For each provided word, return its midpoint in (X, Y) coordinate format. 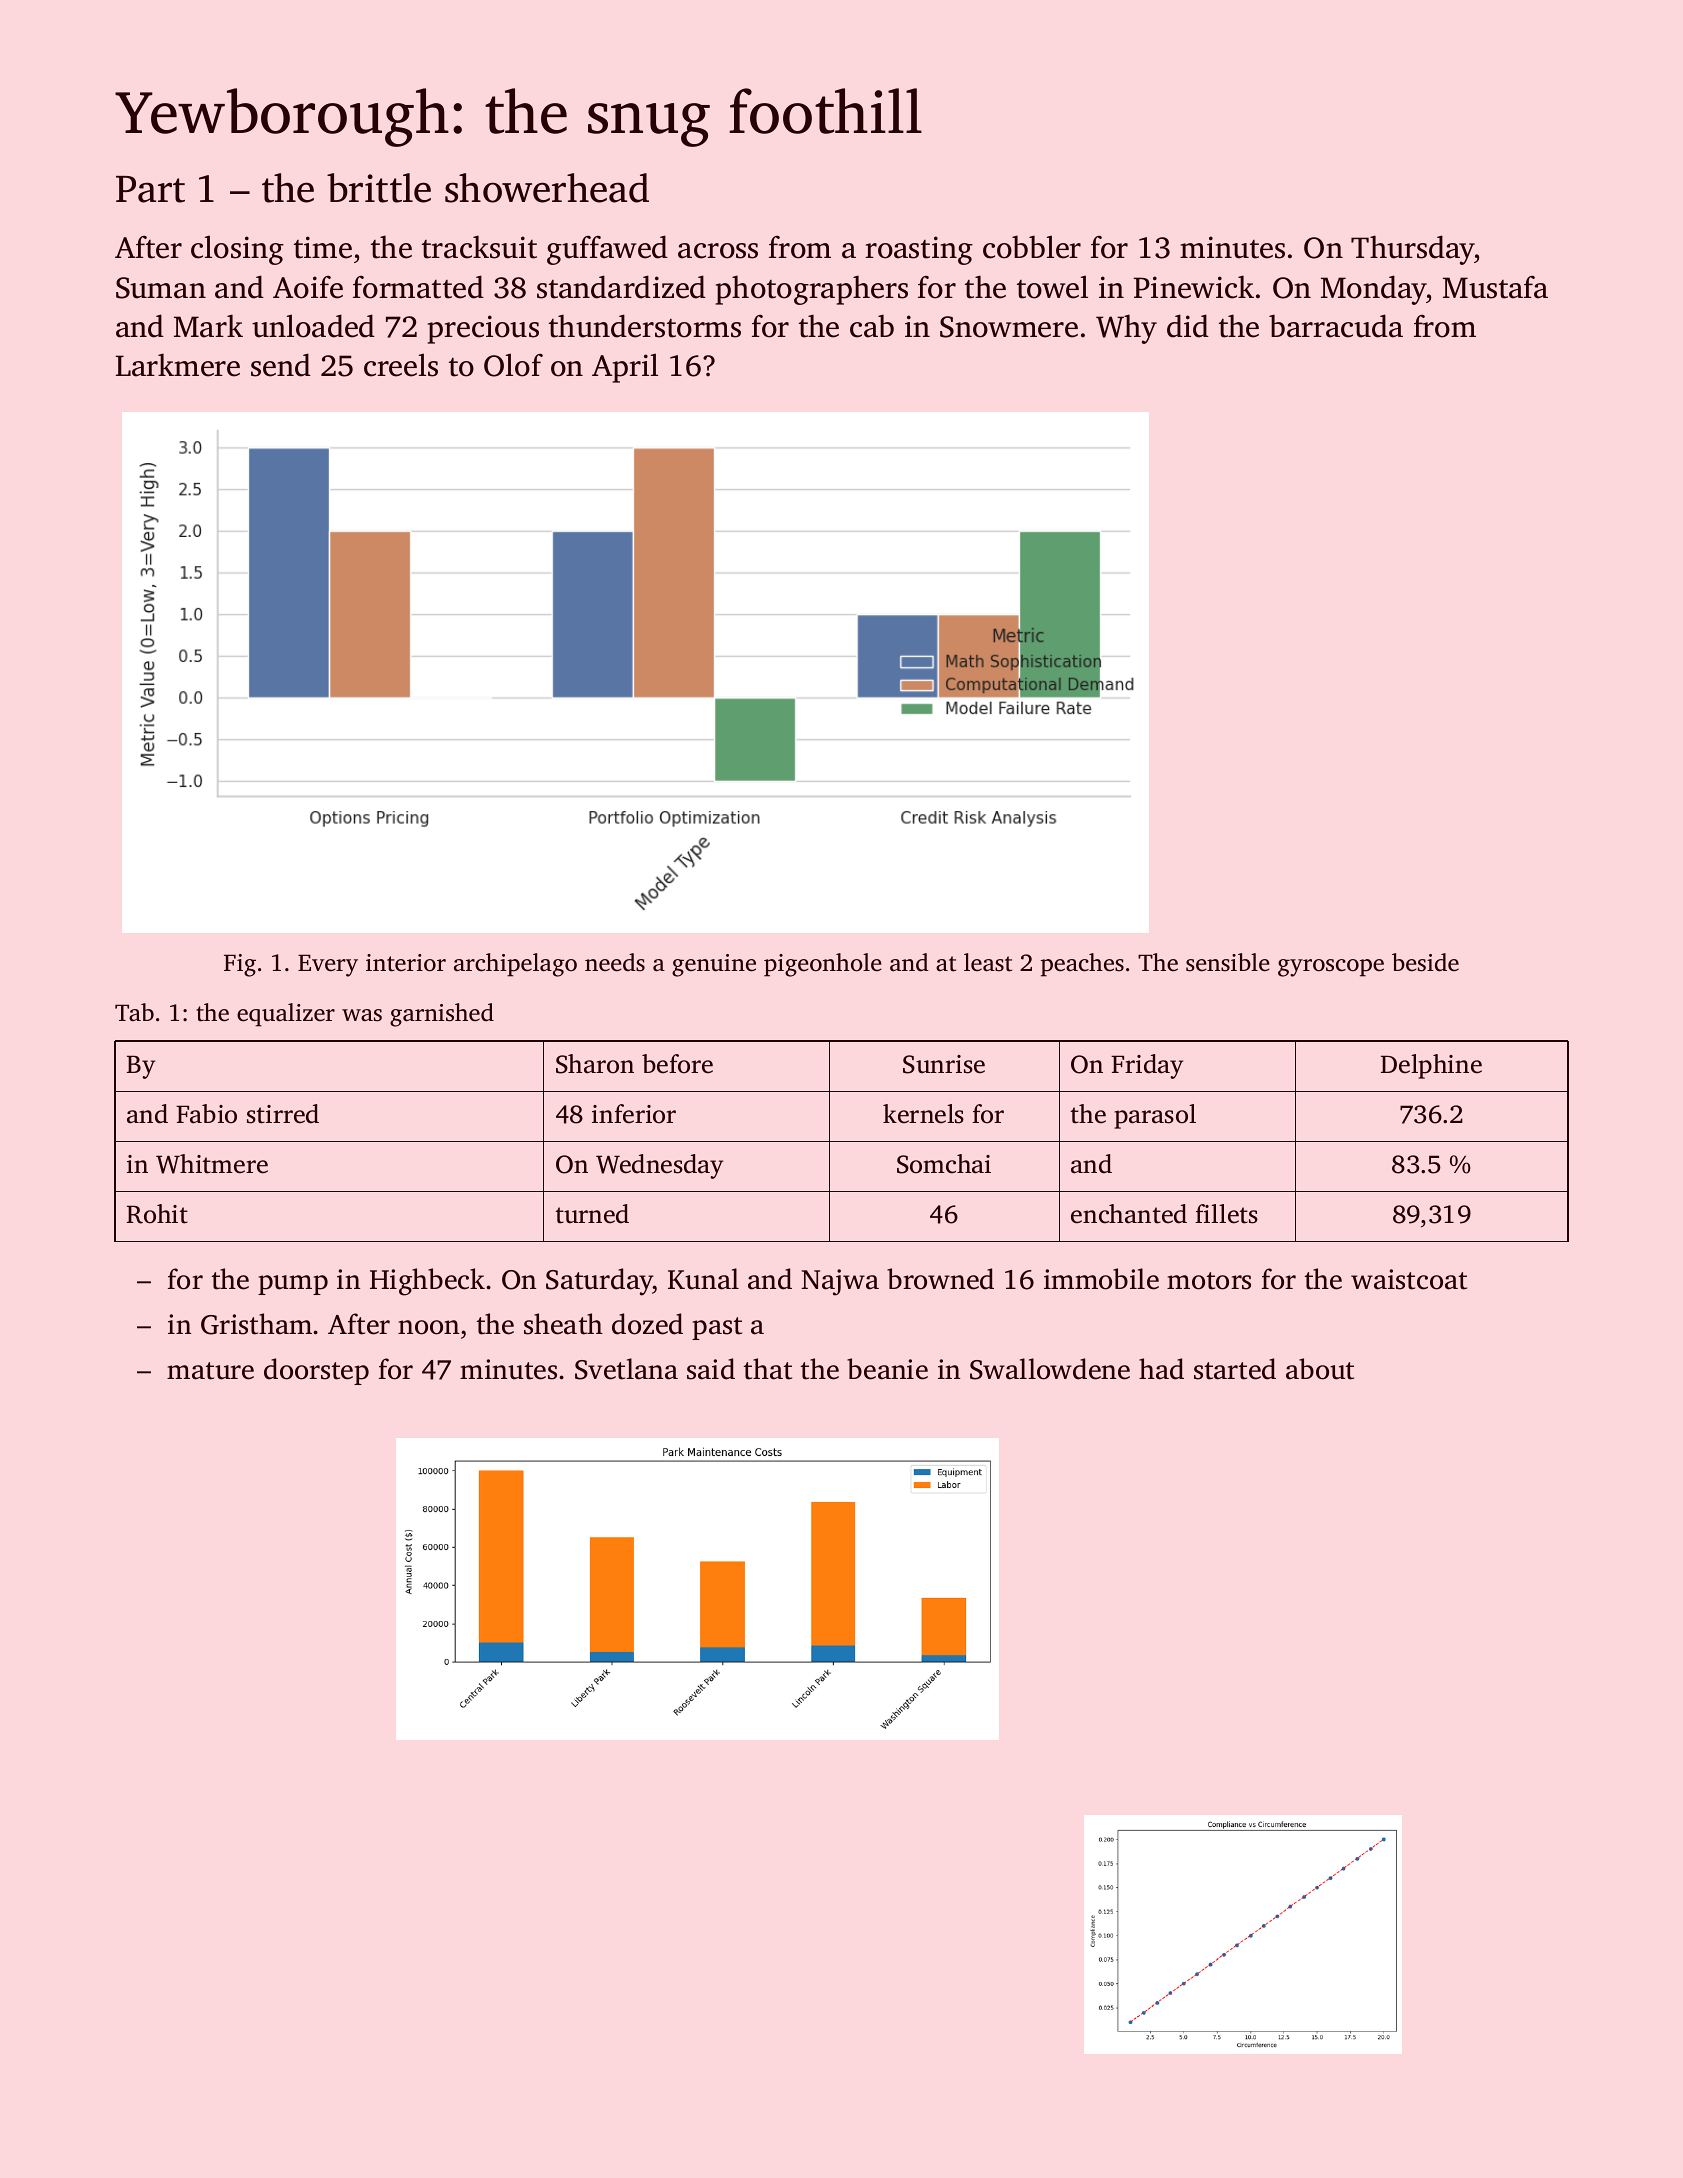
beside (1425, 962)
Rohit (157, 1214)
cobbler (1032, 247)
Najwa (840, 1282)
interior (406, 963)
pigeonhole (823, 965)
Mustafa (1495, 287)
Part (150, 189)
